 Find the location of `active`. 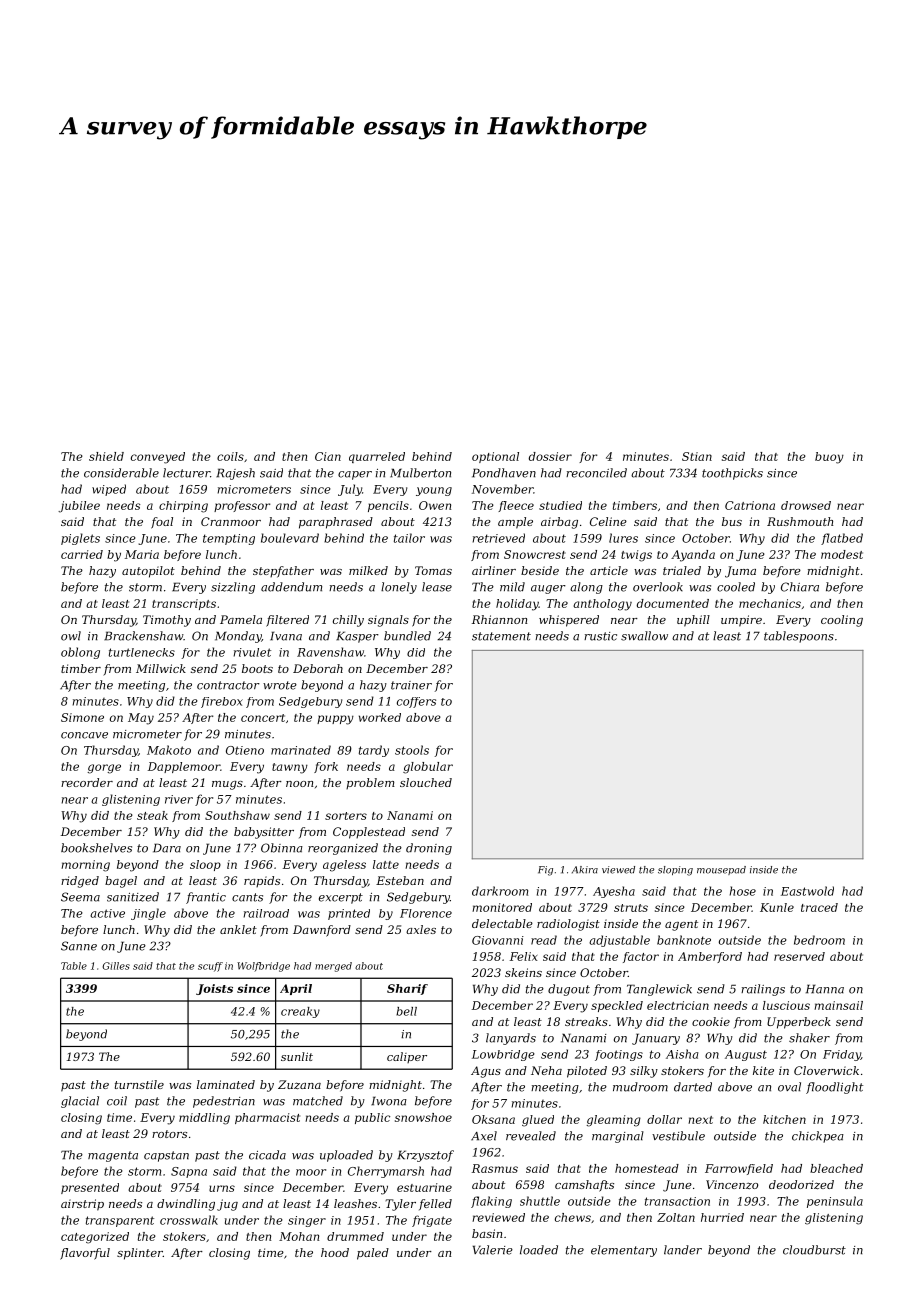

active is located at coordinates (107, 913).
